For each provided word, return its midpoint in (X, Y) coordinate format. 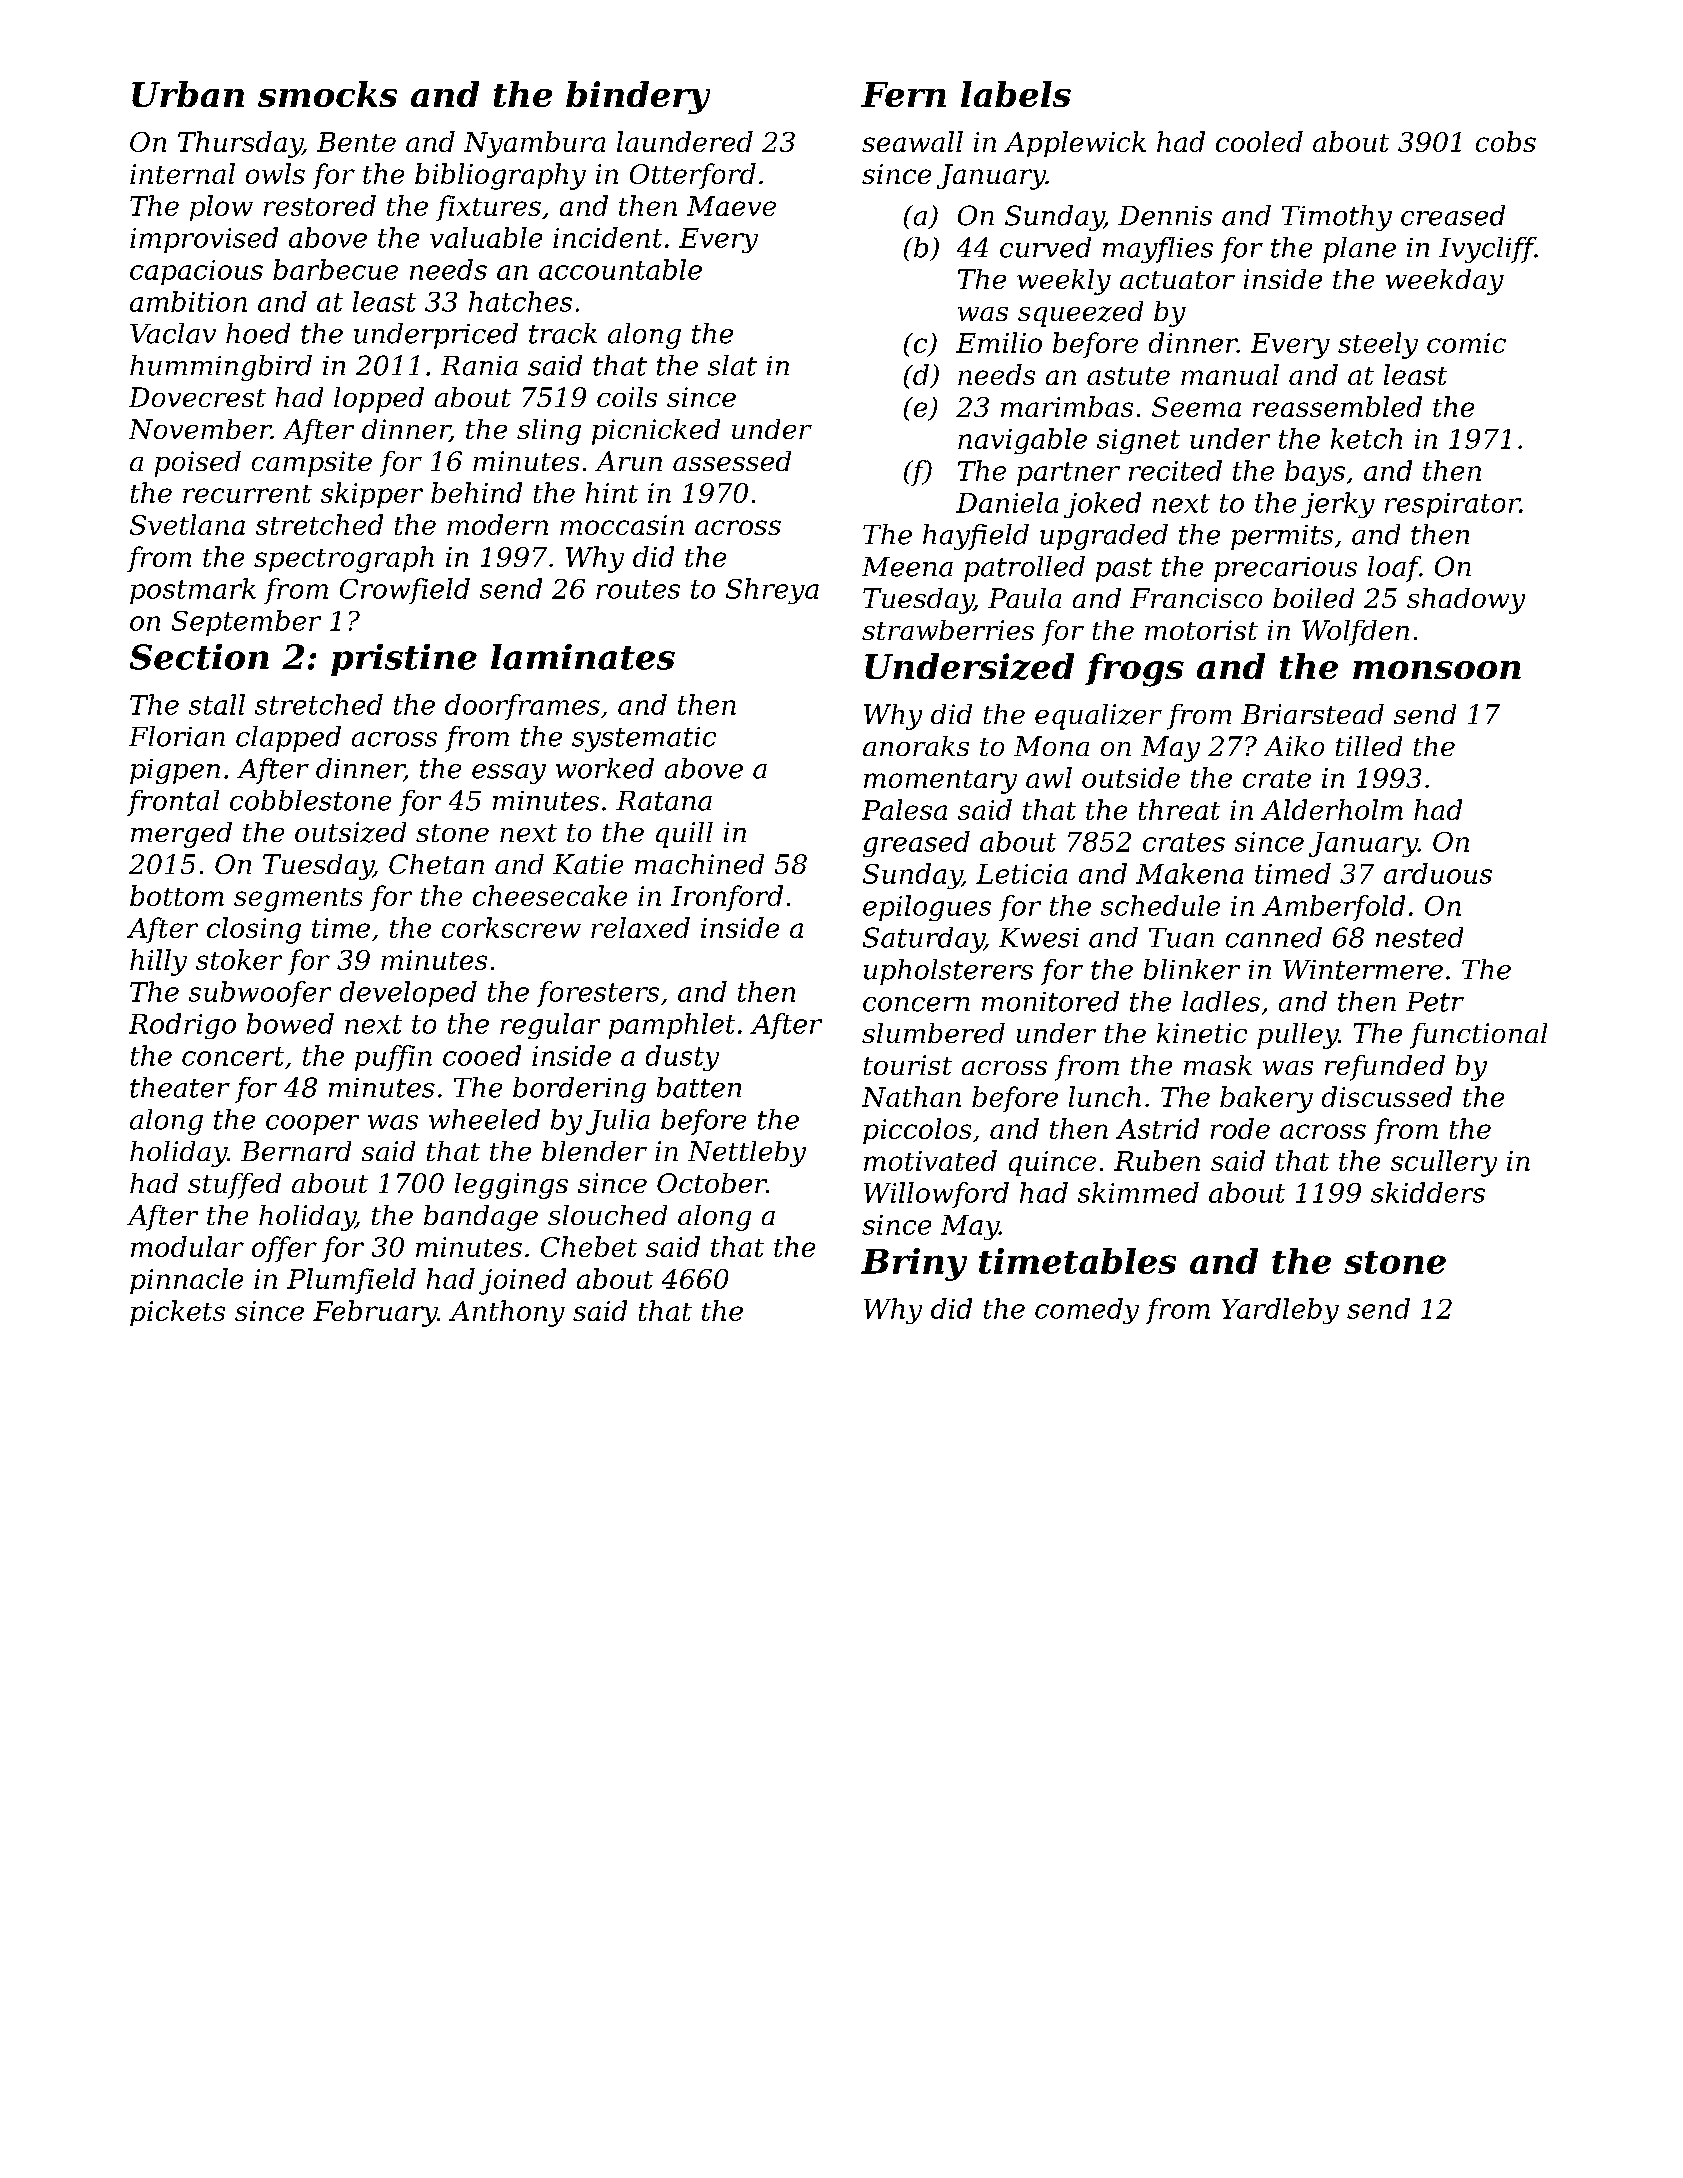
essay (509, 774)
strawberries (948, 630)
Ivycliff (1487, 250)
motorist (1201, 630)
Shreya (772, 591)
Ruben (1157, 1160)
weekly (1064, 282)
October (712, 1183)
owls (275, 173)
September (246, 623)
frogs (1134, 670)
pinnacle (186, 1281)
